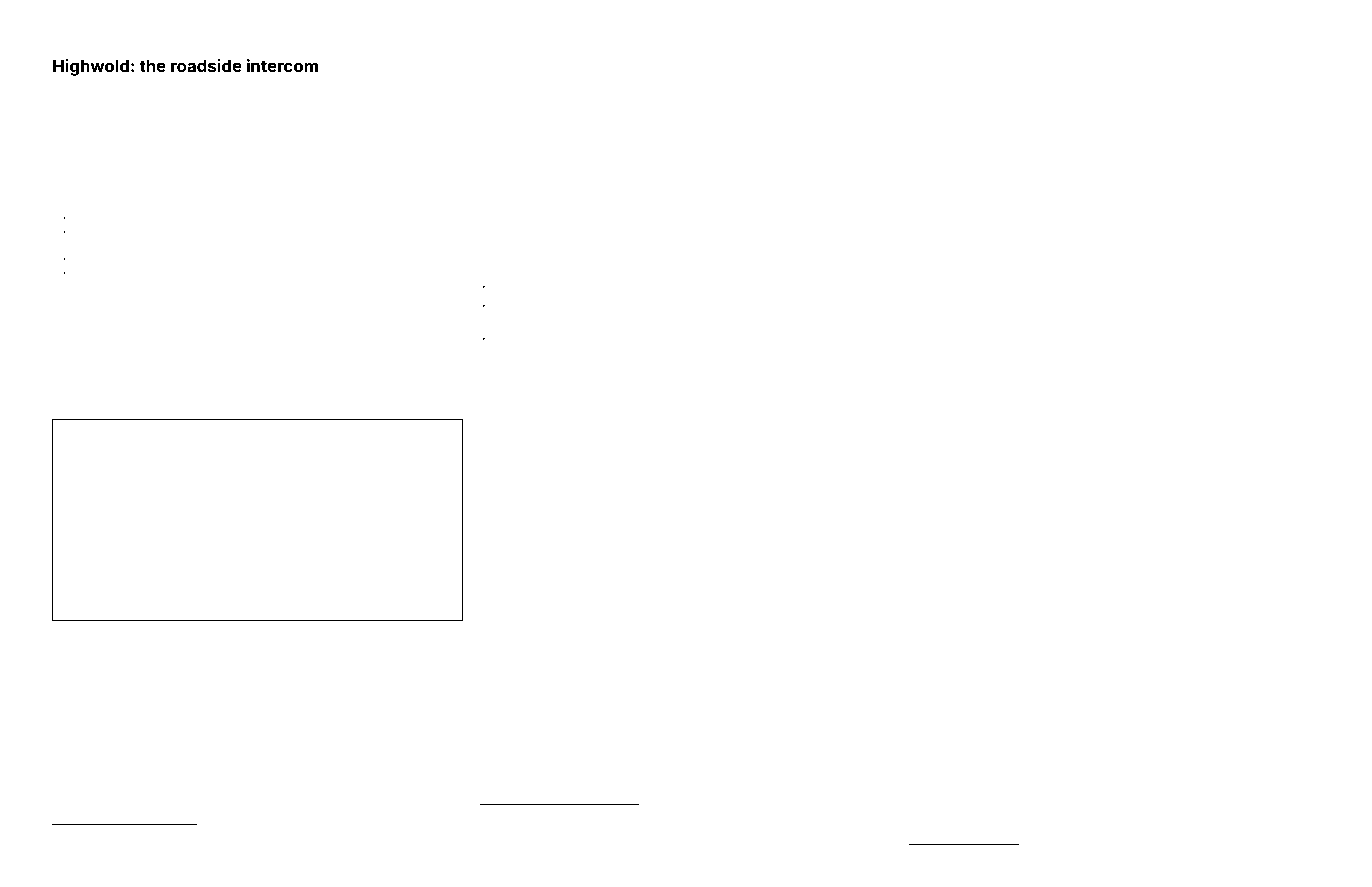 The height and width of the image is (887, 1372). I want to click on distant, so click(714, 172).
